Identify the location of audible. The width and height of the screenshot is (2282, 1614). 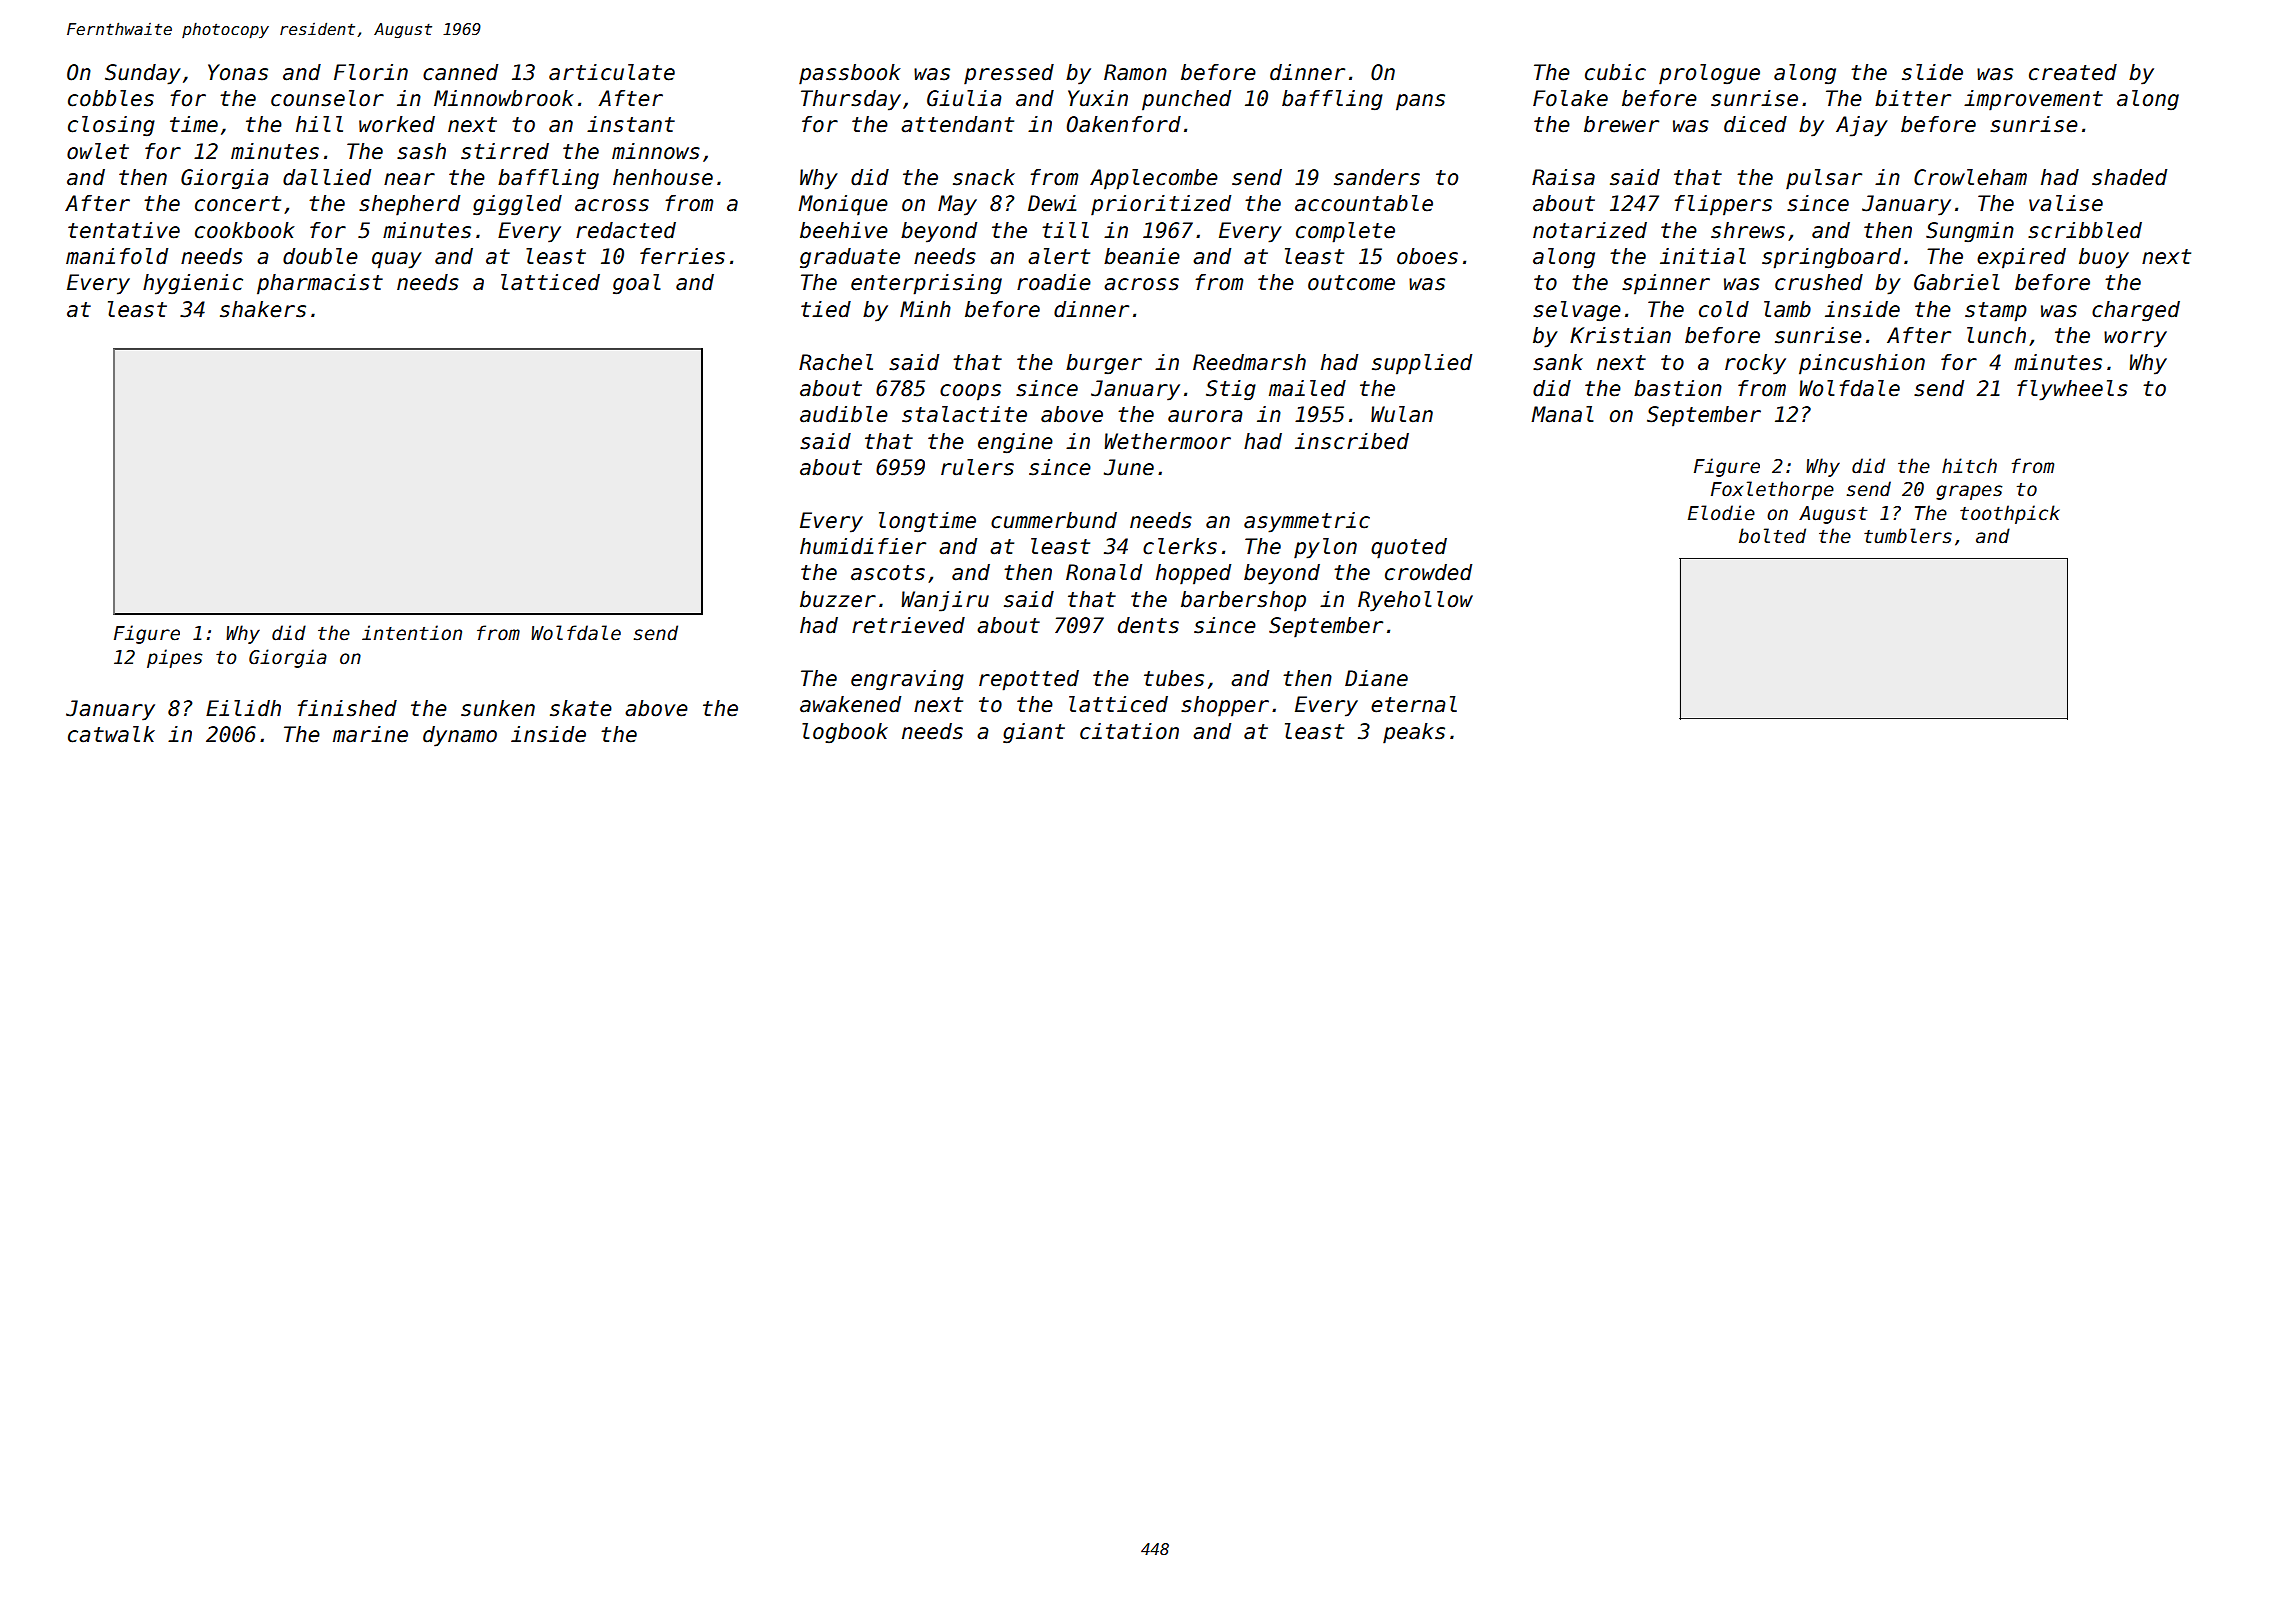
(844, 414).
